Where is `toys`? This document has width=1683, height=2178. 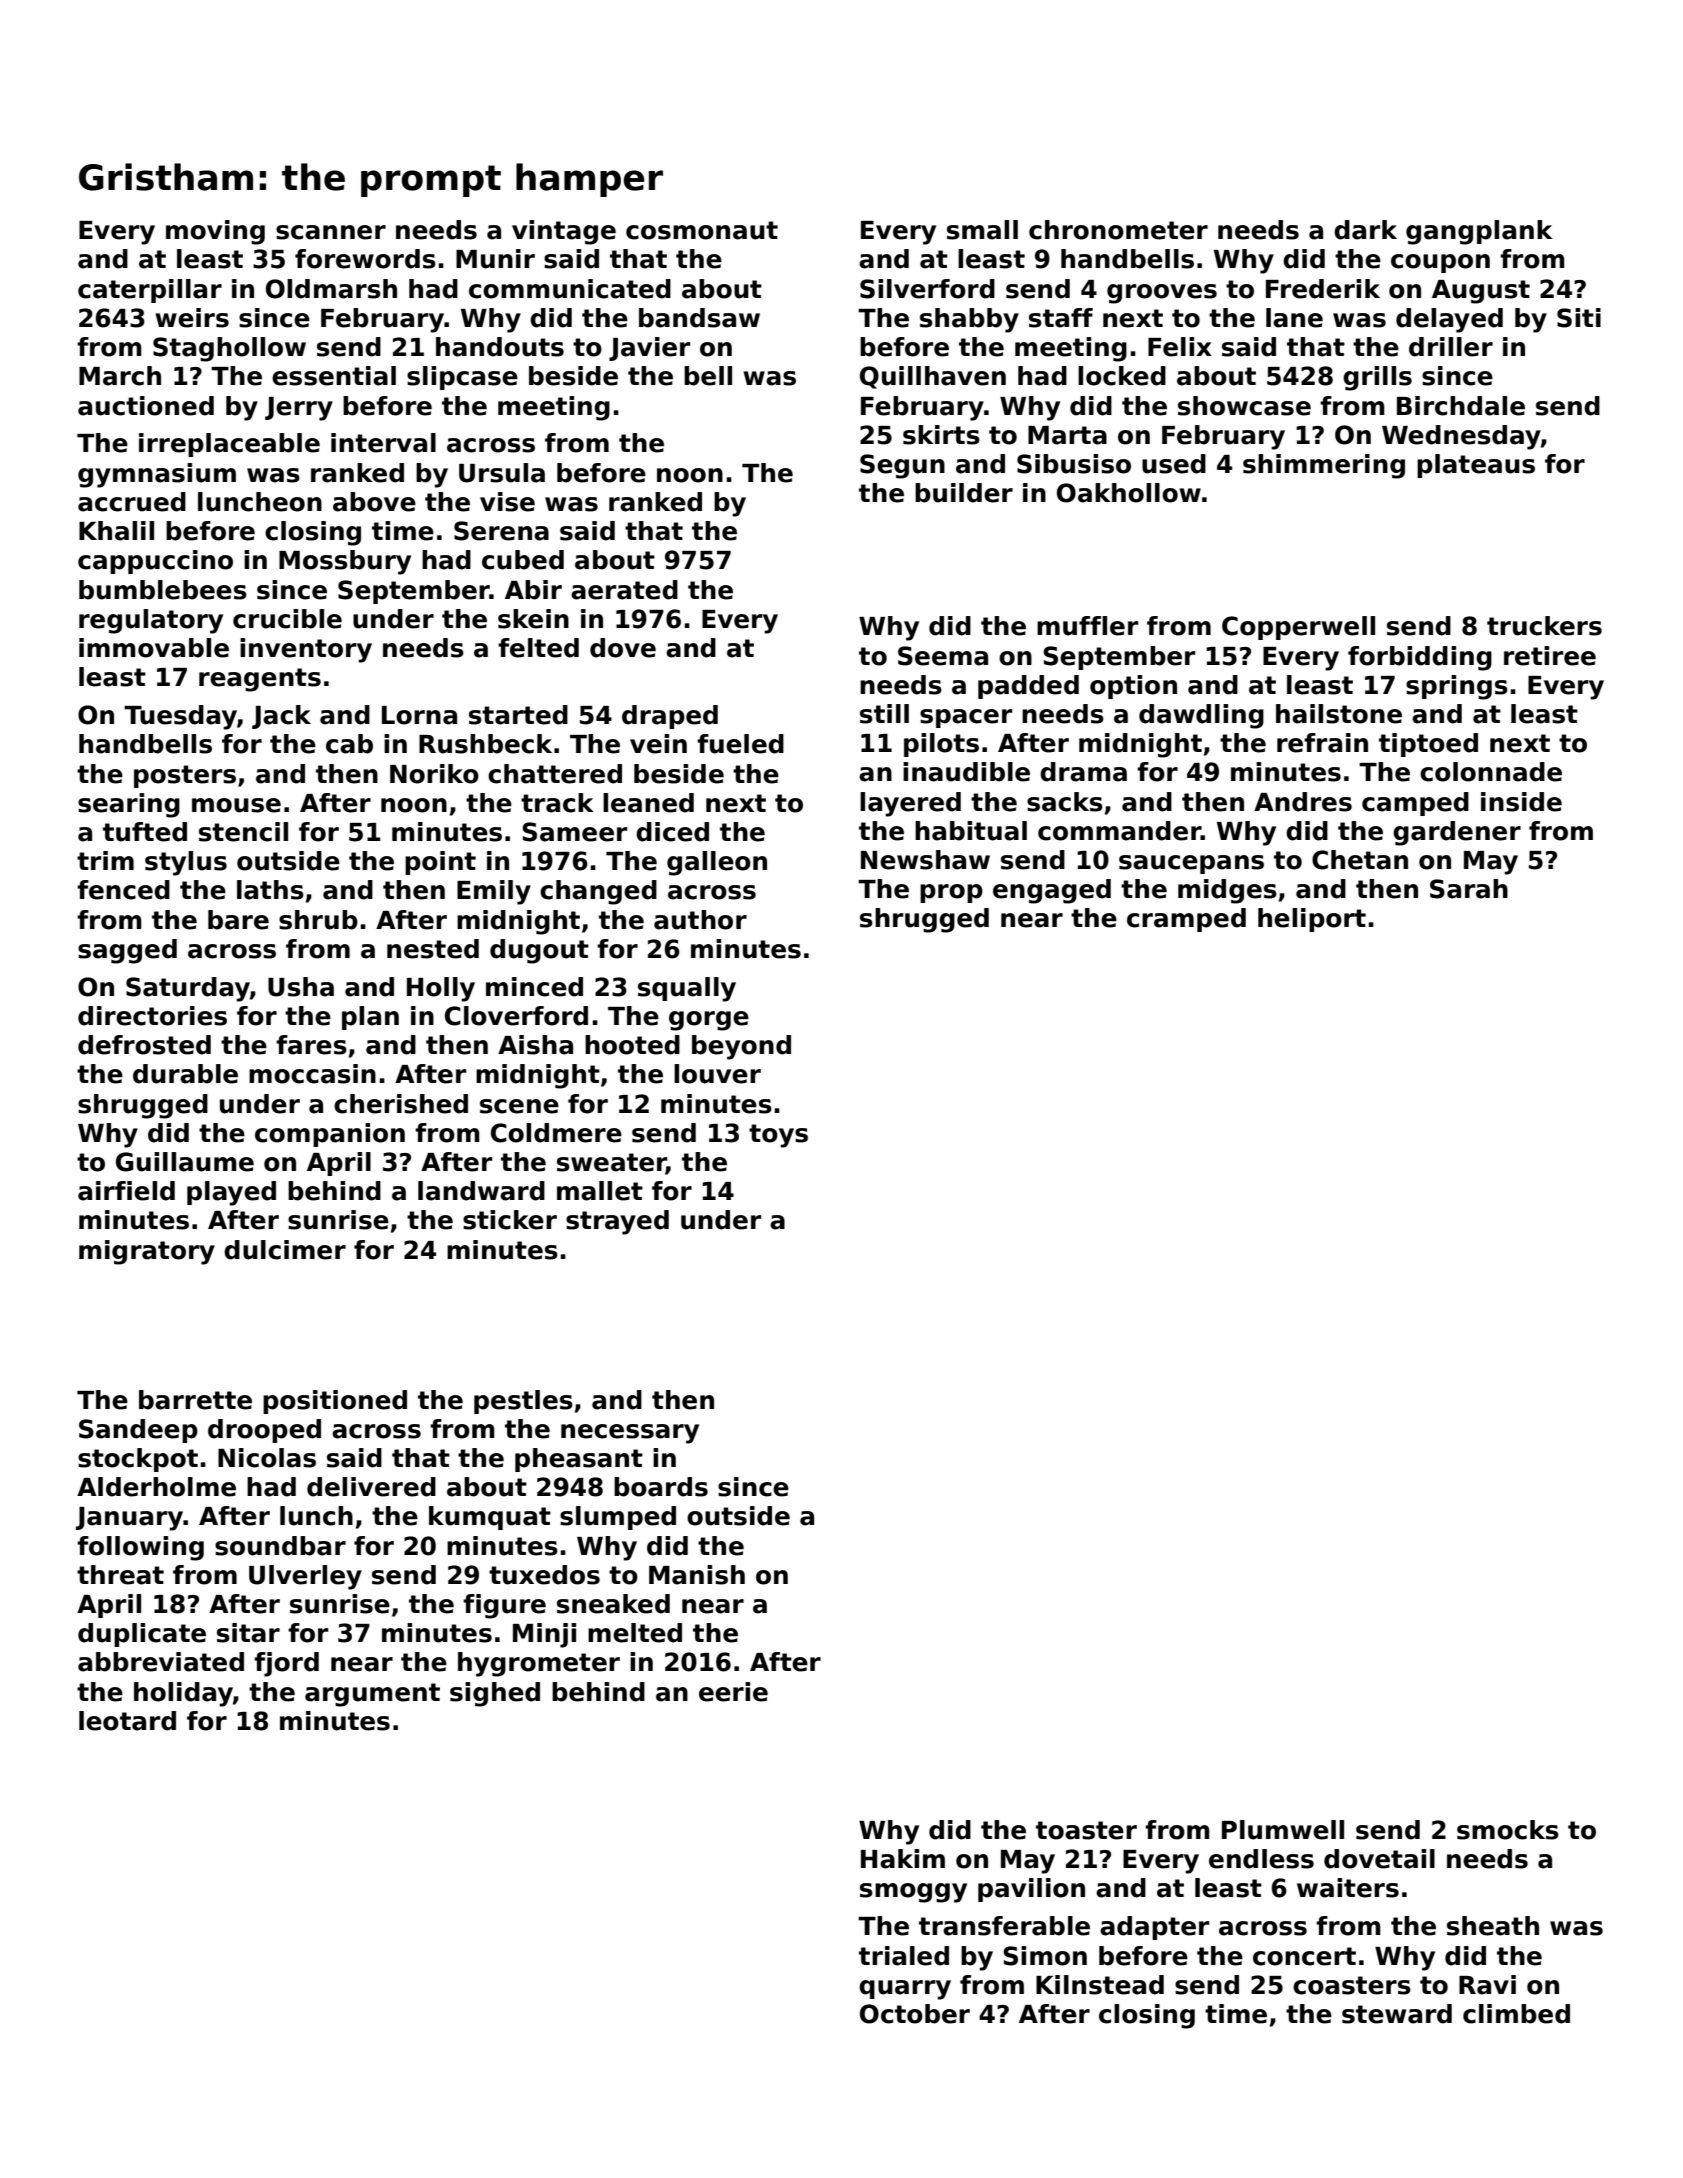 toys is located at coordinates (778, 1136).
